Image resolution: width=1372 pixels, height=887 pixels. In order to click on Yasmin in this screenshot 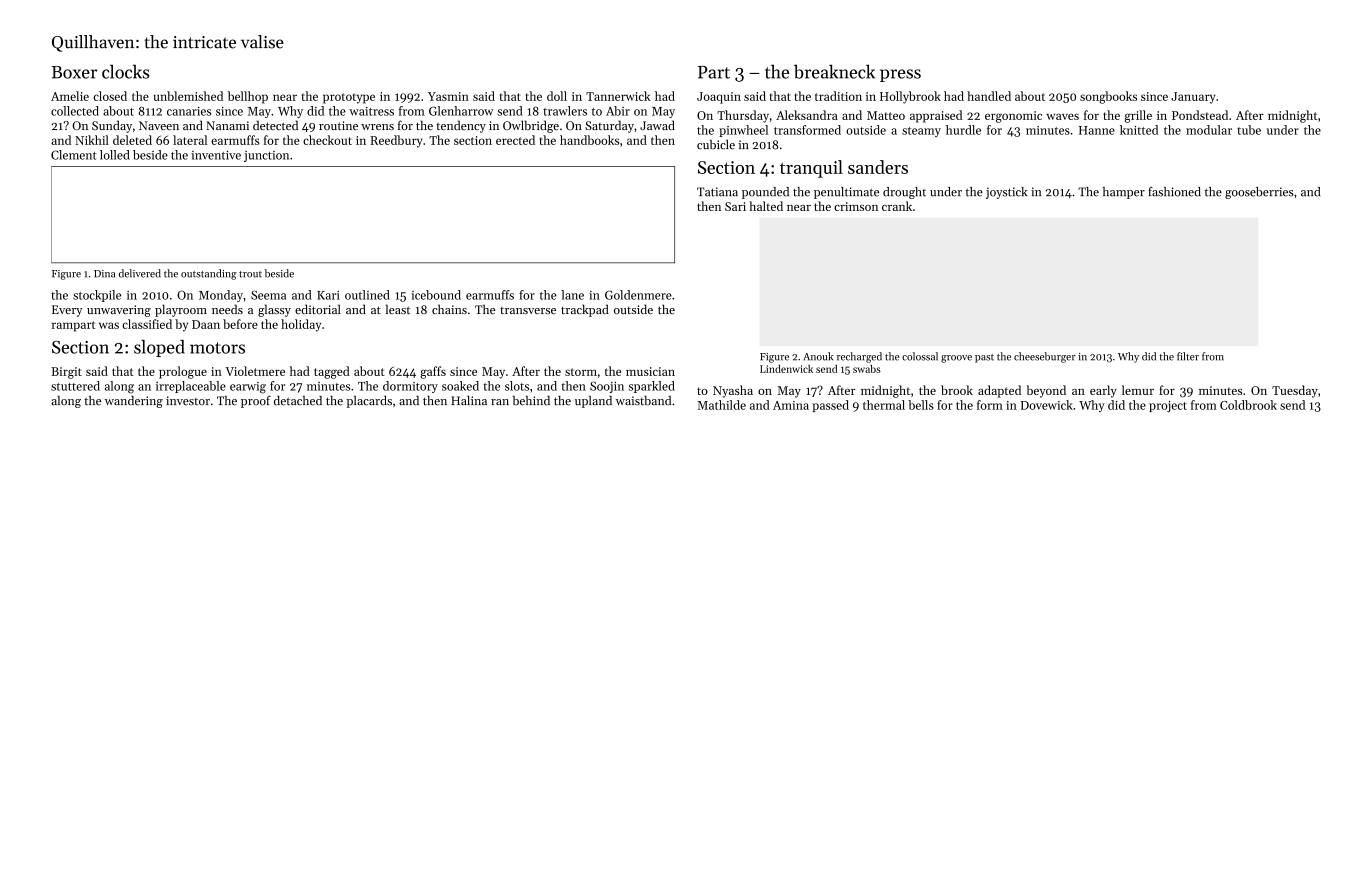, I will do `click(448, 96)`.
